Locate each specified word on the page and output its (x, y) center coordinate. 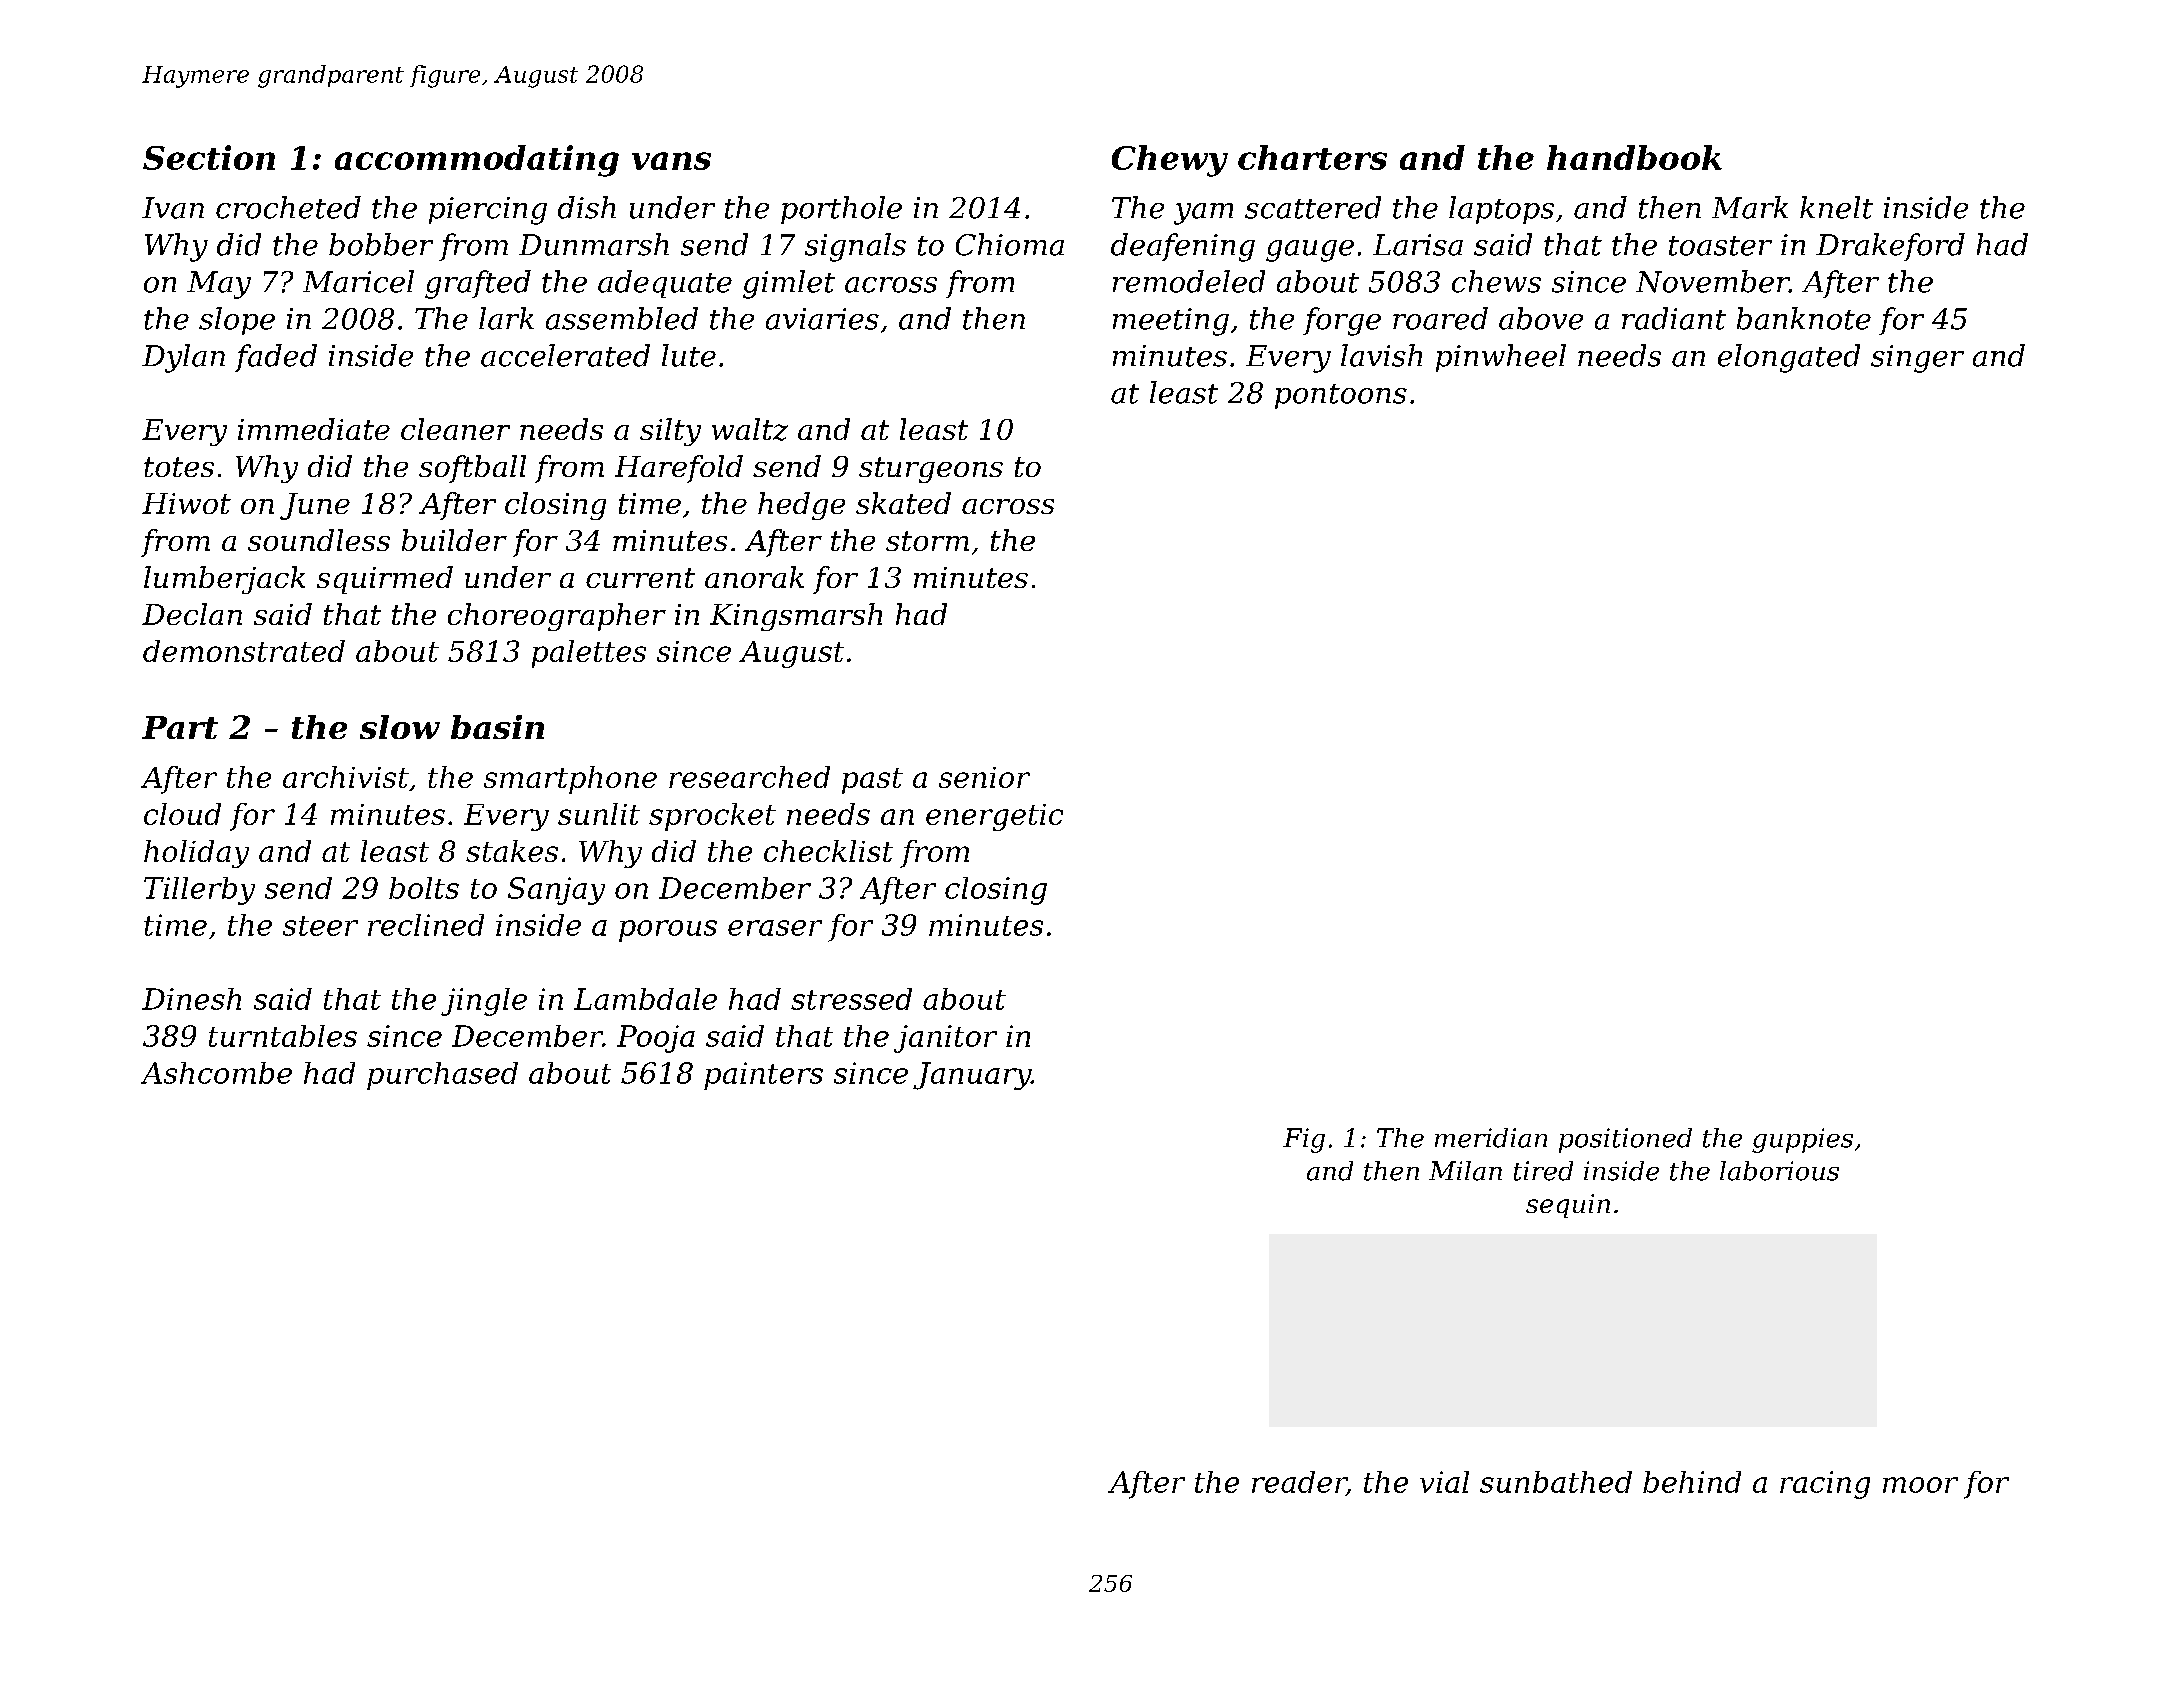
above (1541, 318)
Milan (1465, 1171)
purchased (442, 1076)
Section (209, 157)
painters (763, 1076)
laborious (1779, 1171)
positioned (1625, 1140)
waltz (750, 429)
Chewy (1170, 161)
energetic (994, 817)
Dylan (183, 358)
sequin (1568, 1206)
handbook (1634, 157)
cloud (182, 814)
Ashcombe (216, 1073)
